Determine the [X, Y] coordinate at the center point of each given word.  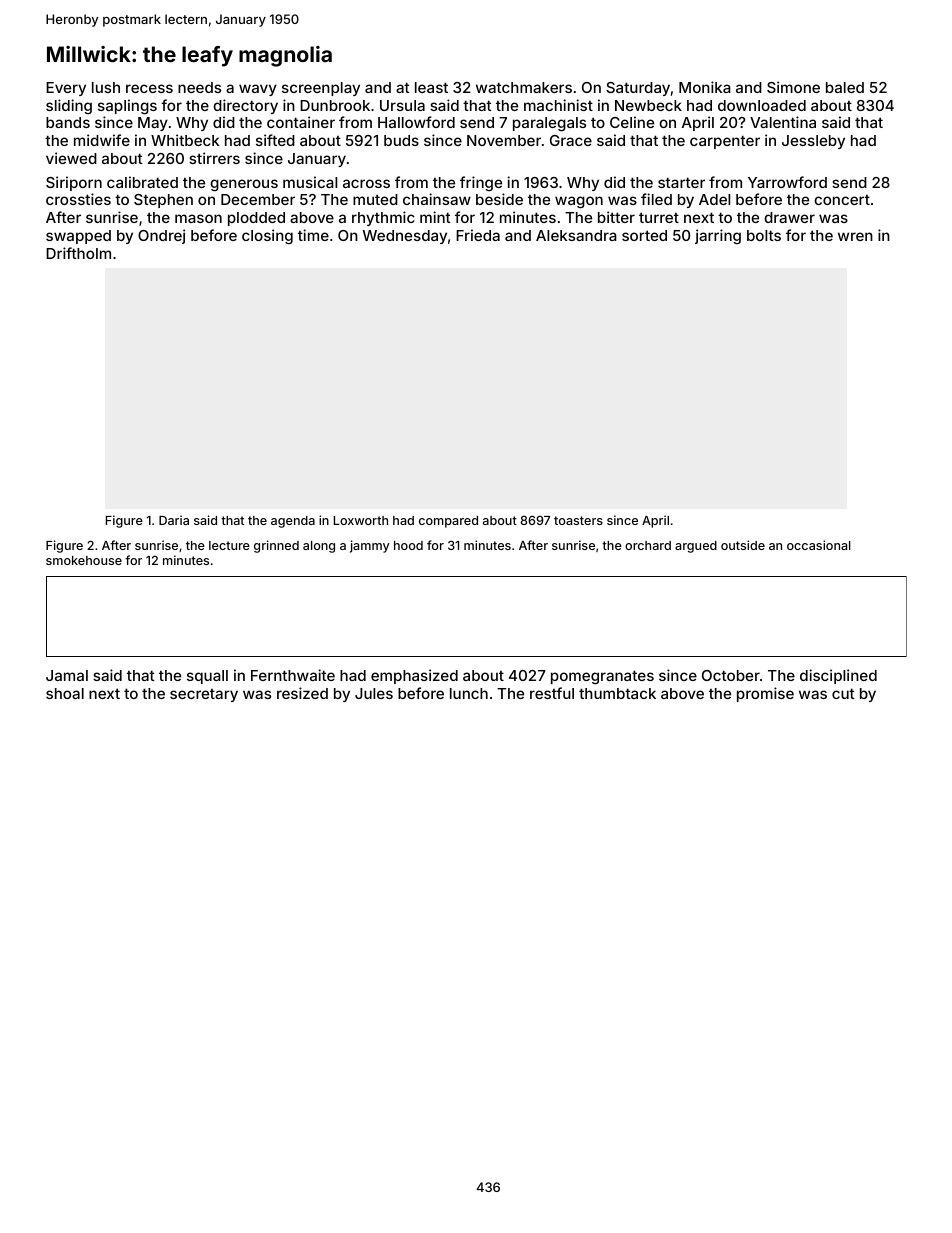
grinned [276, 546]
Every [66, 89]
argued [696, 547]
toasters [578, 520]
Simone [793, 87]
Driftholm [78, 253]
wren [855, 236]
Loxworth [361, 520]
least [431, 87]
